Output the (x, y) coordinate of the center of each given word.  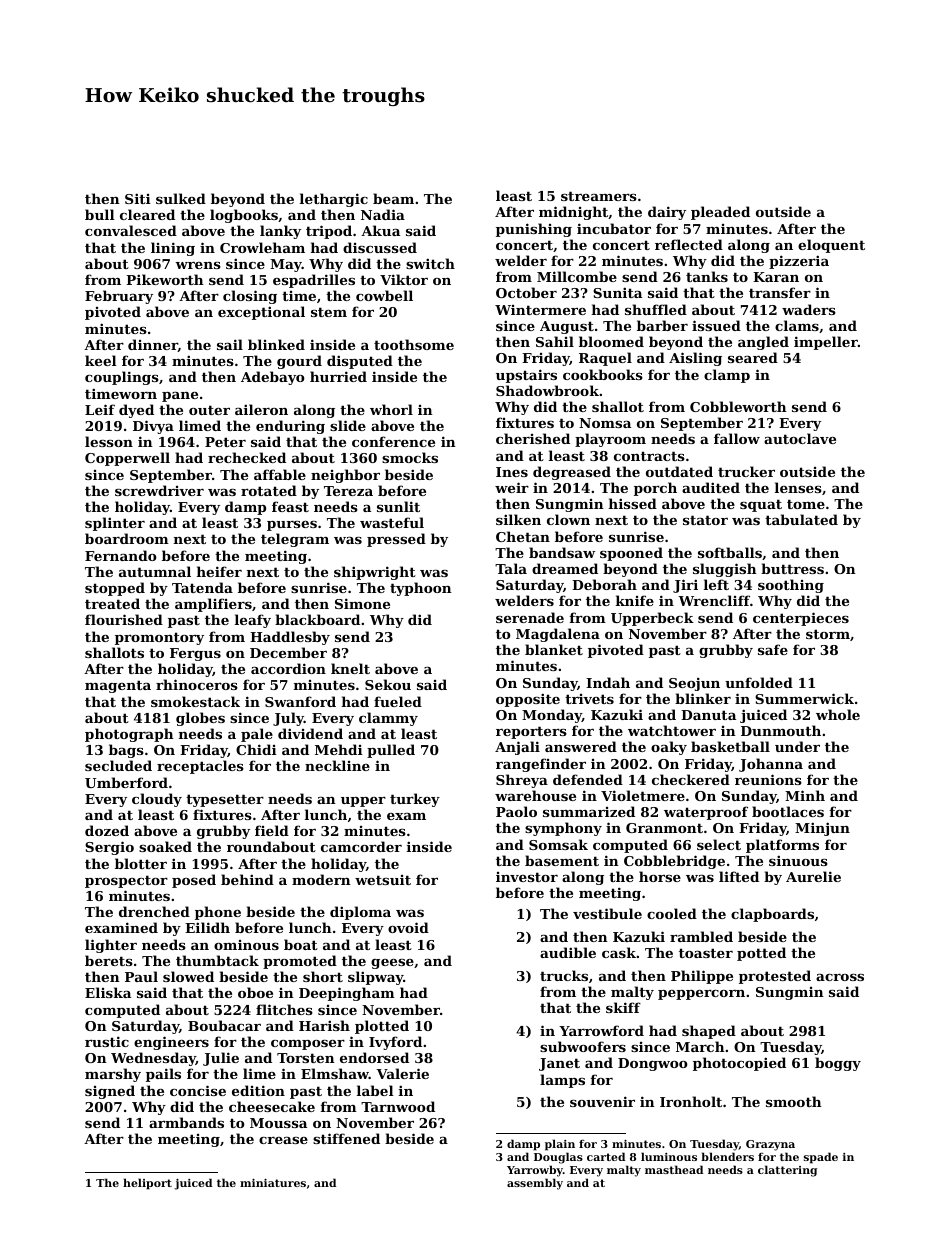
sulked (181, 198)
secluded (118, 765)
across (840, 977)
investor (527, 877)
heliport (147, 1184)
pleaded (720, 213)
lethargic (334, 200)
